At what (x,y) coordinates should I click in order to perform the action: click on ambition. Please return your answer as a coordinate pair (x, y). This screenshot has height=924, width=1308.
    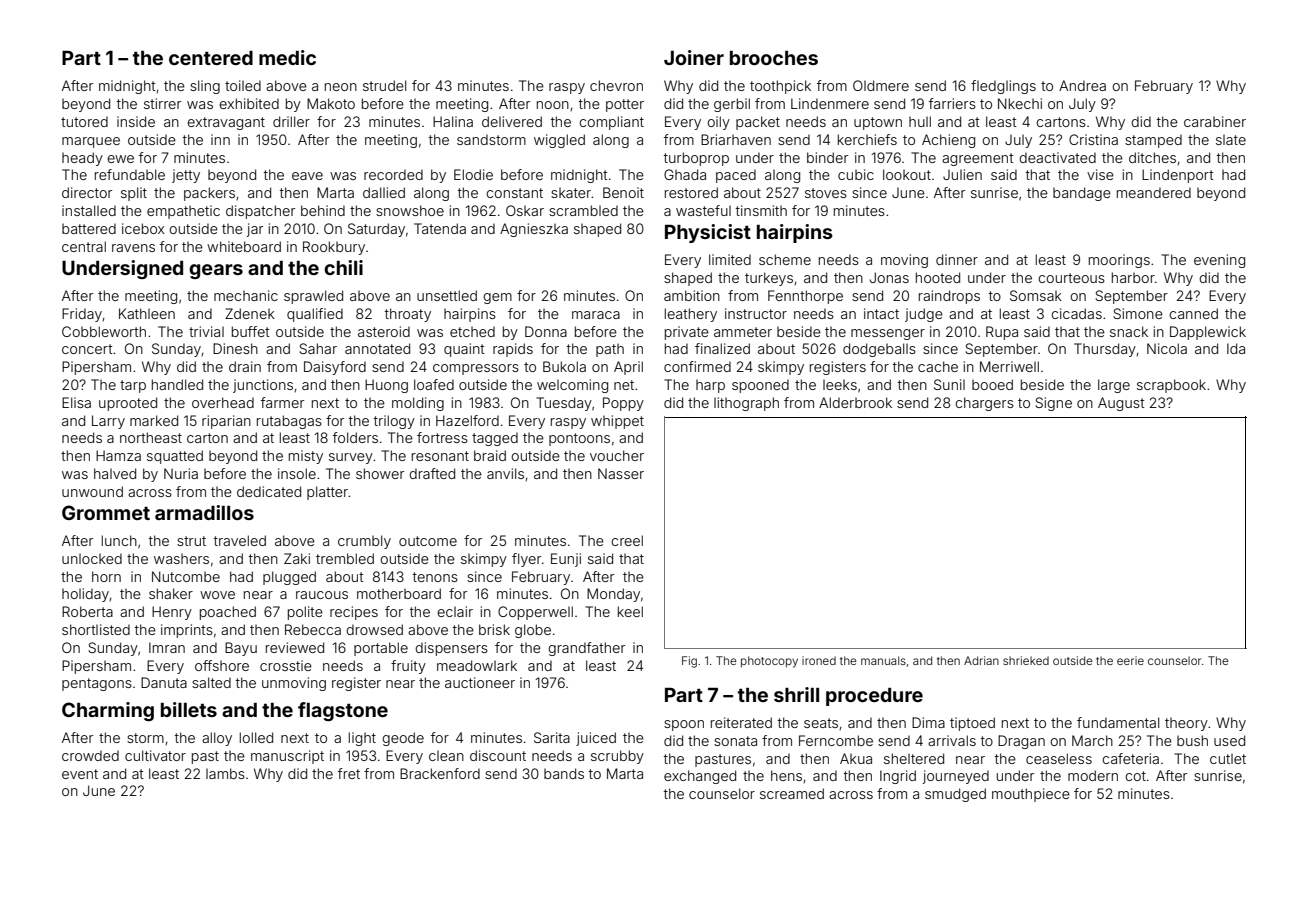
    Looking at the image, I should click on (692, 295).
